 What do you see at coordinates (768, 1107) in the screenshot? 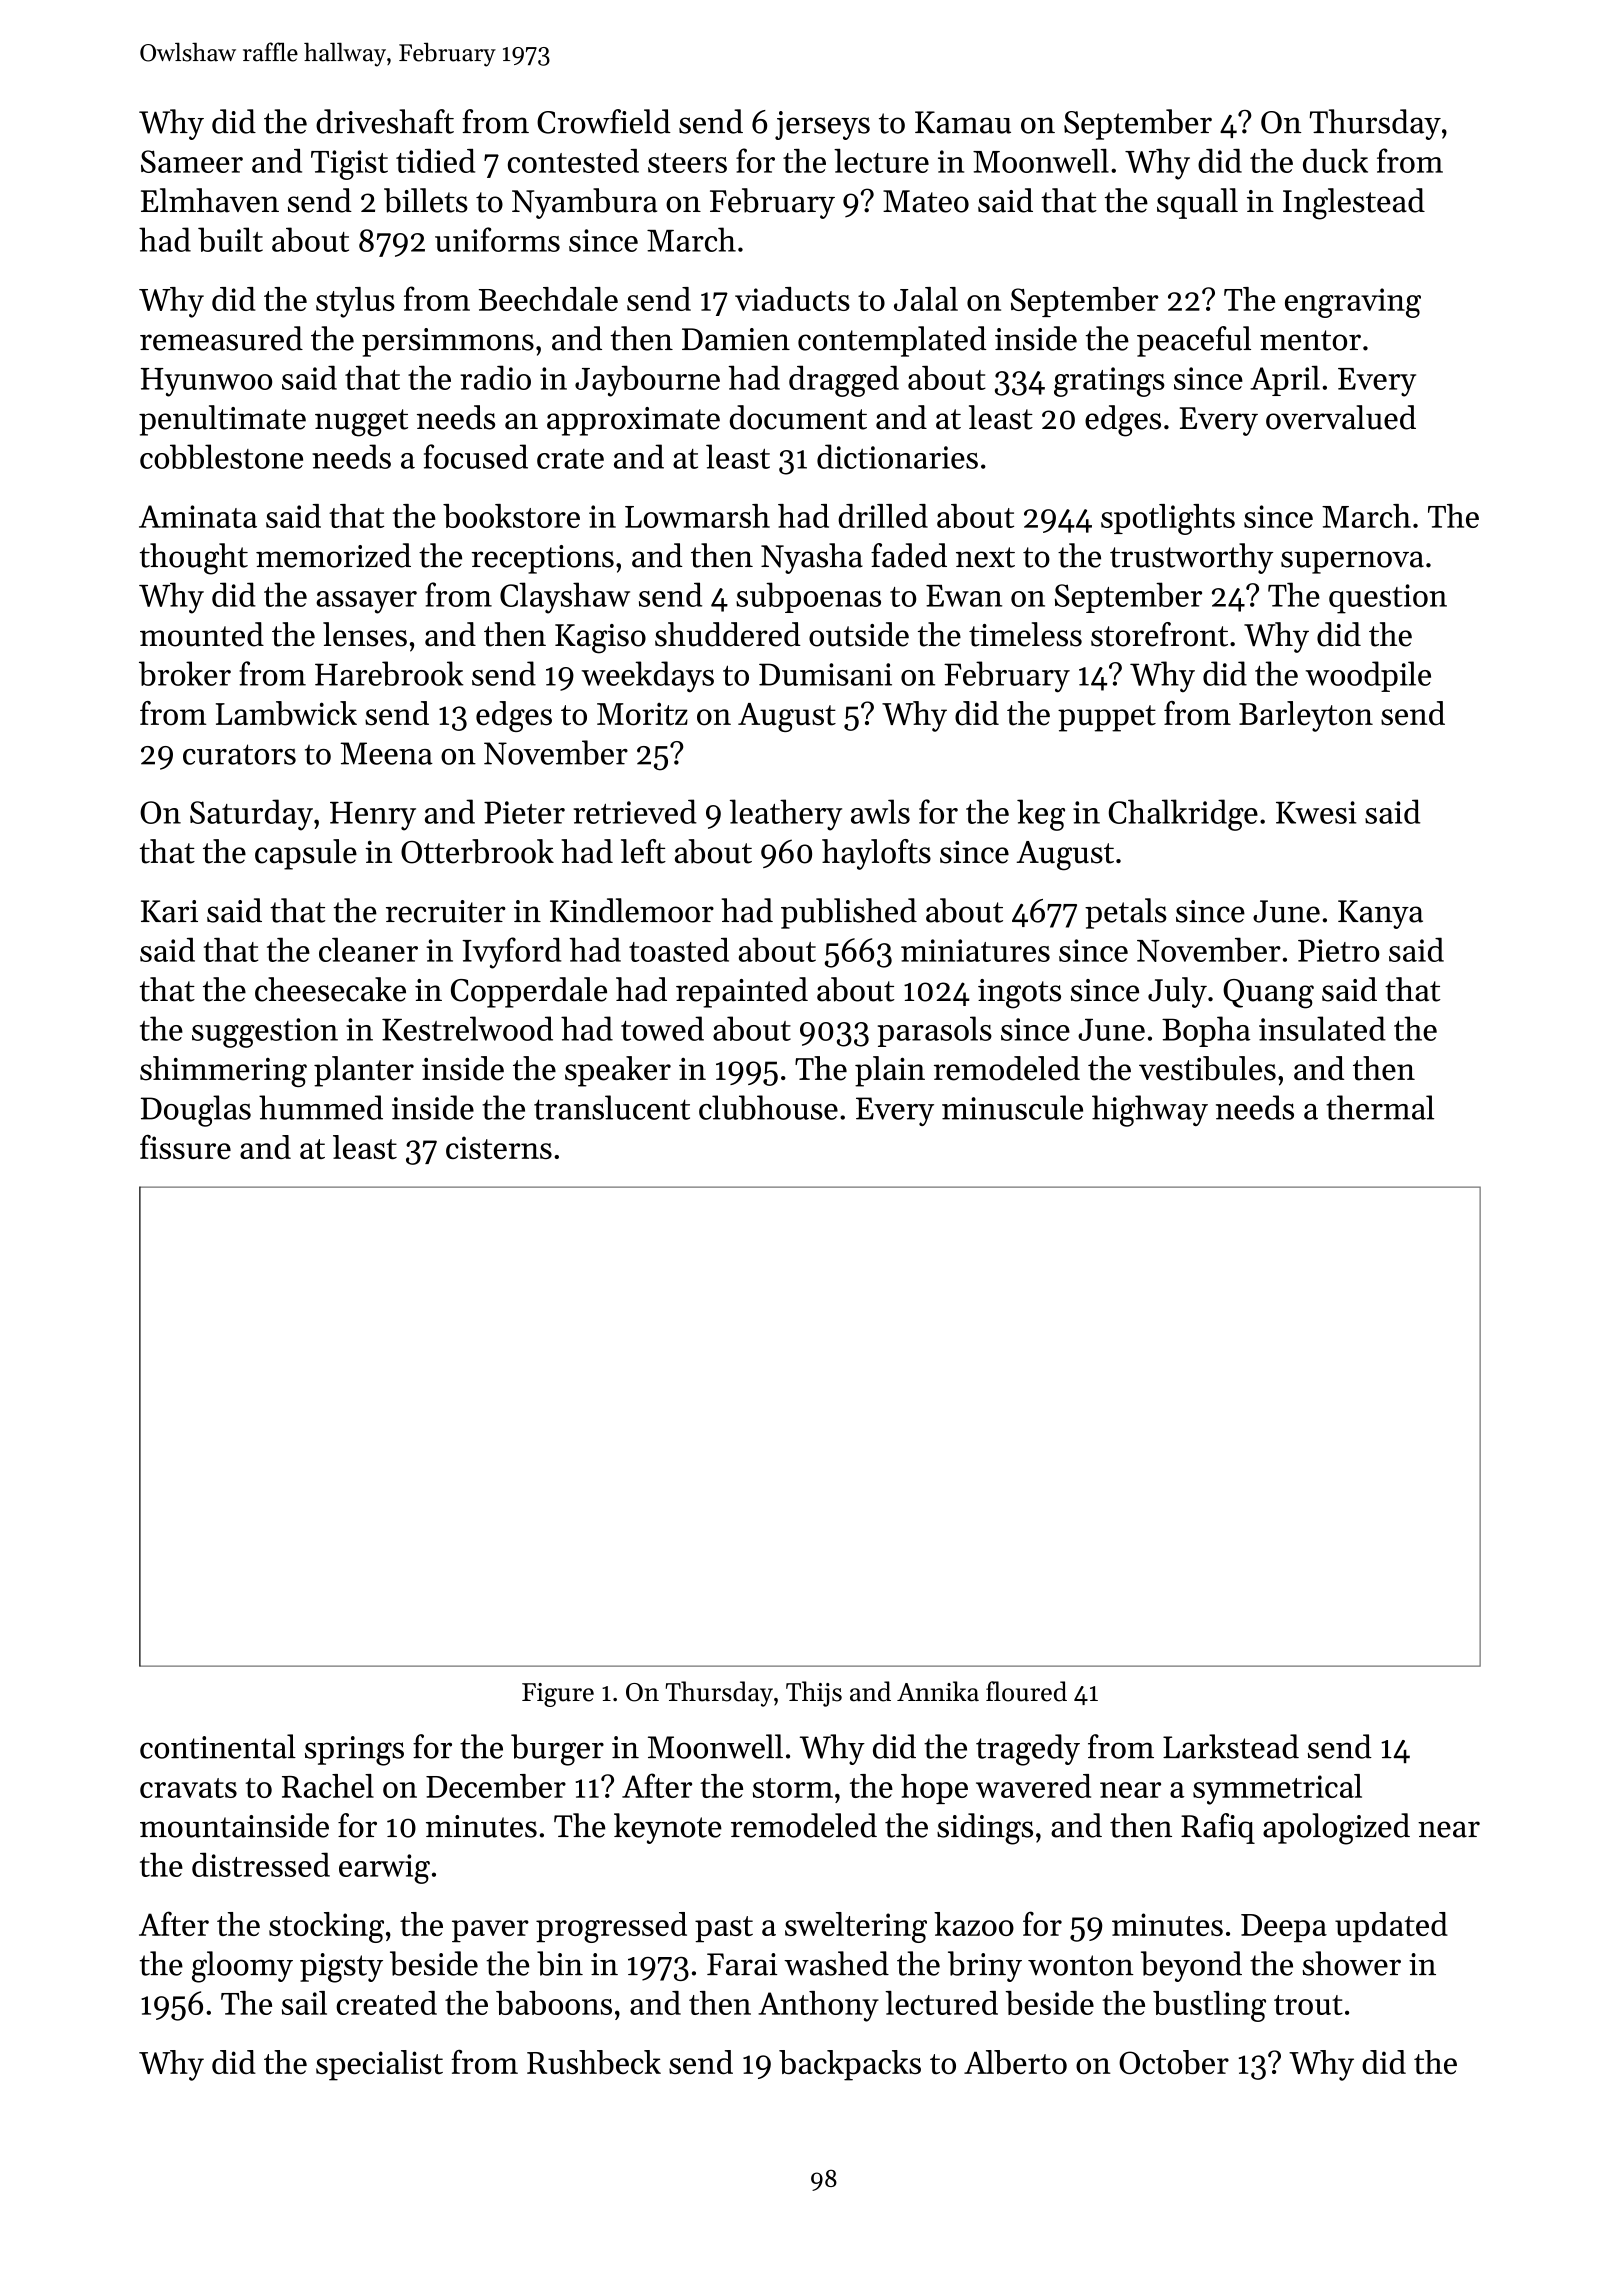
I see `clubhouse` at bounding box center [768, 1107].
